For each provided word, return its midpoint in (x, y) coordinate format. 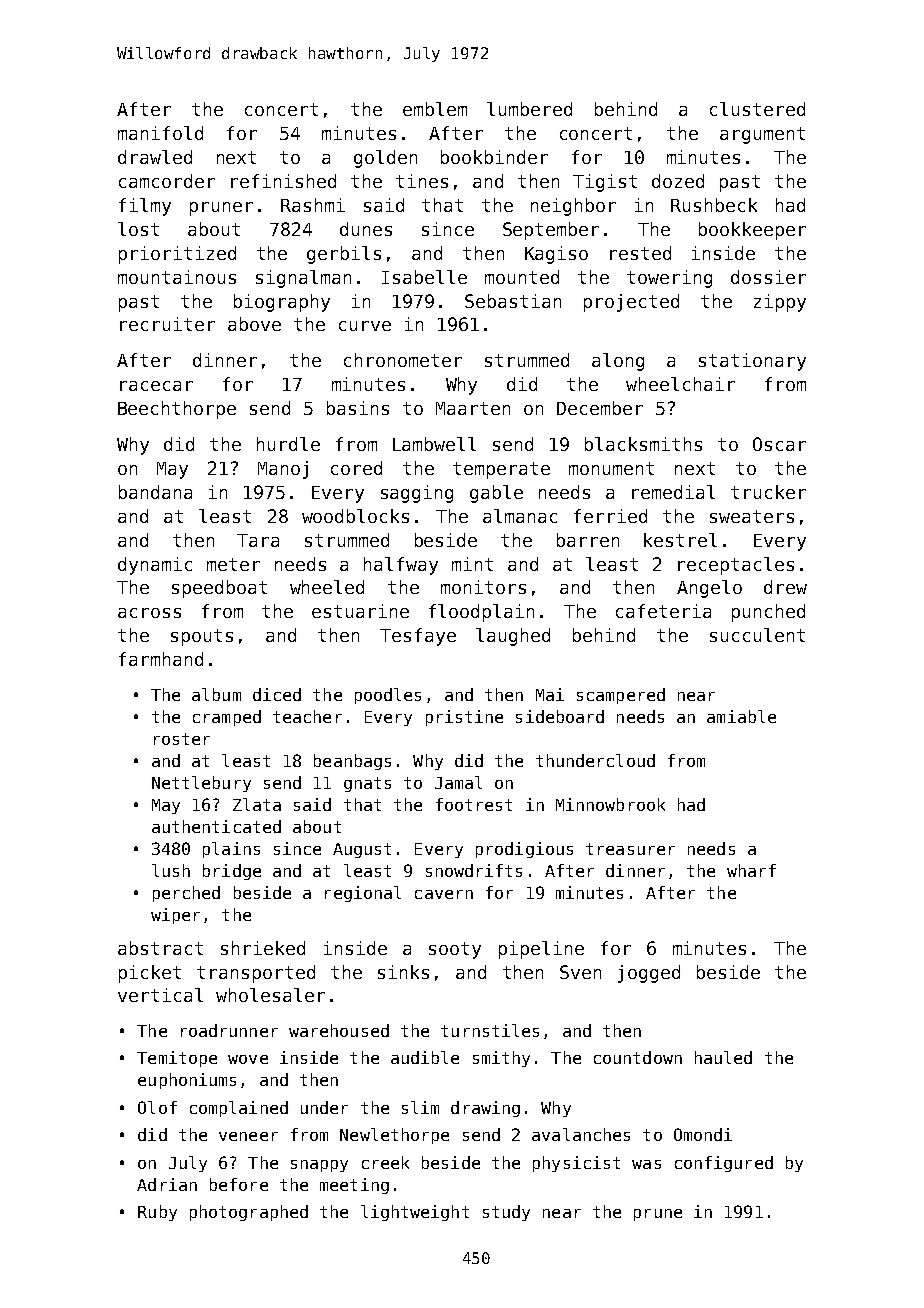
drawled (155, 157)
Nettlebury (201, 784)
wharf (751, 870)
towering (669, 279)
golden (385, 159)
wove (248, 1059)
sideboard (560, 716)
